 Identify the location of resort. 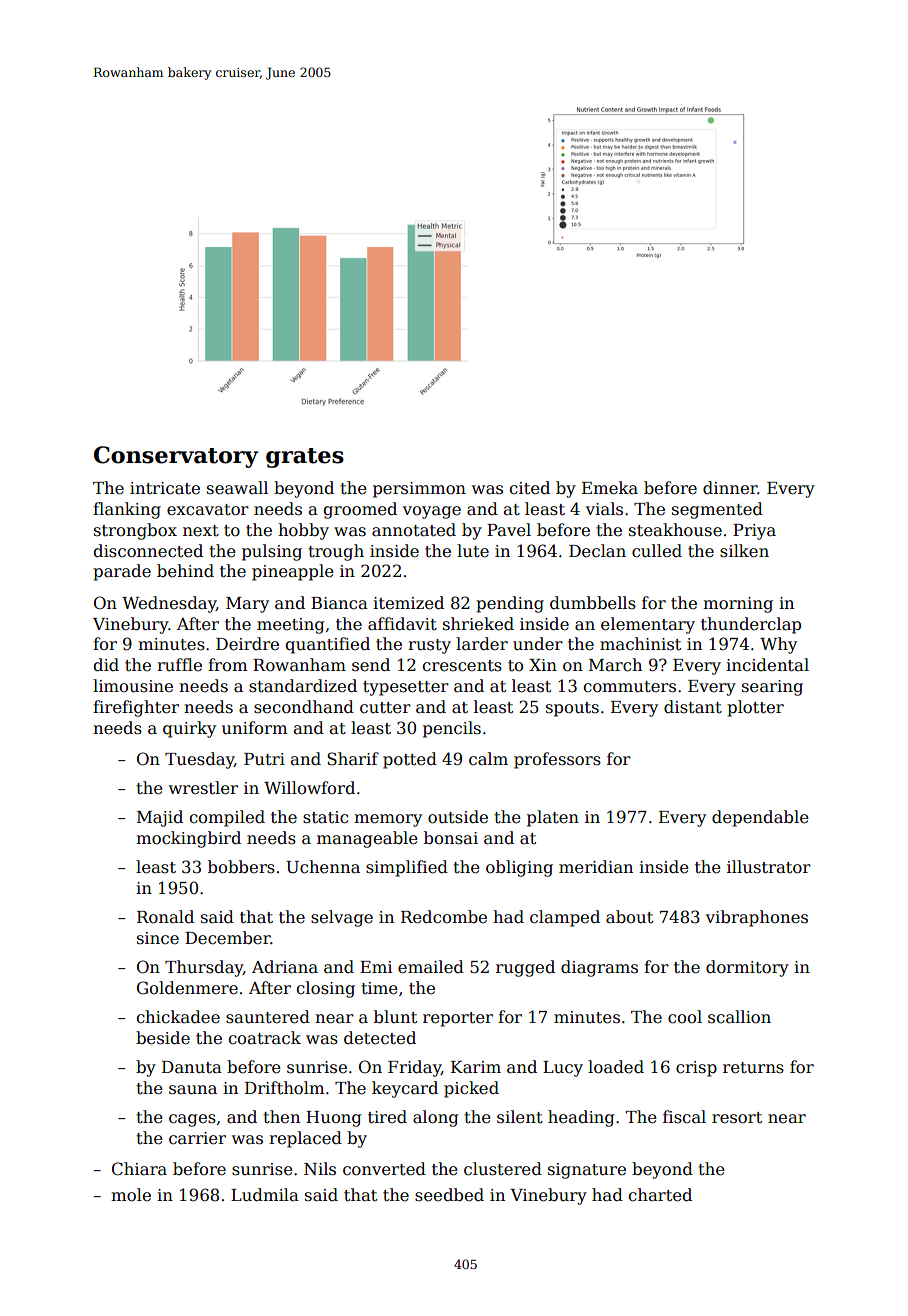
(737, 1118).
